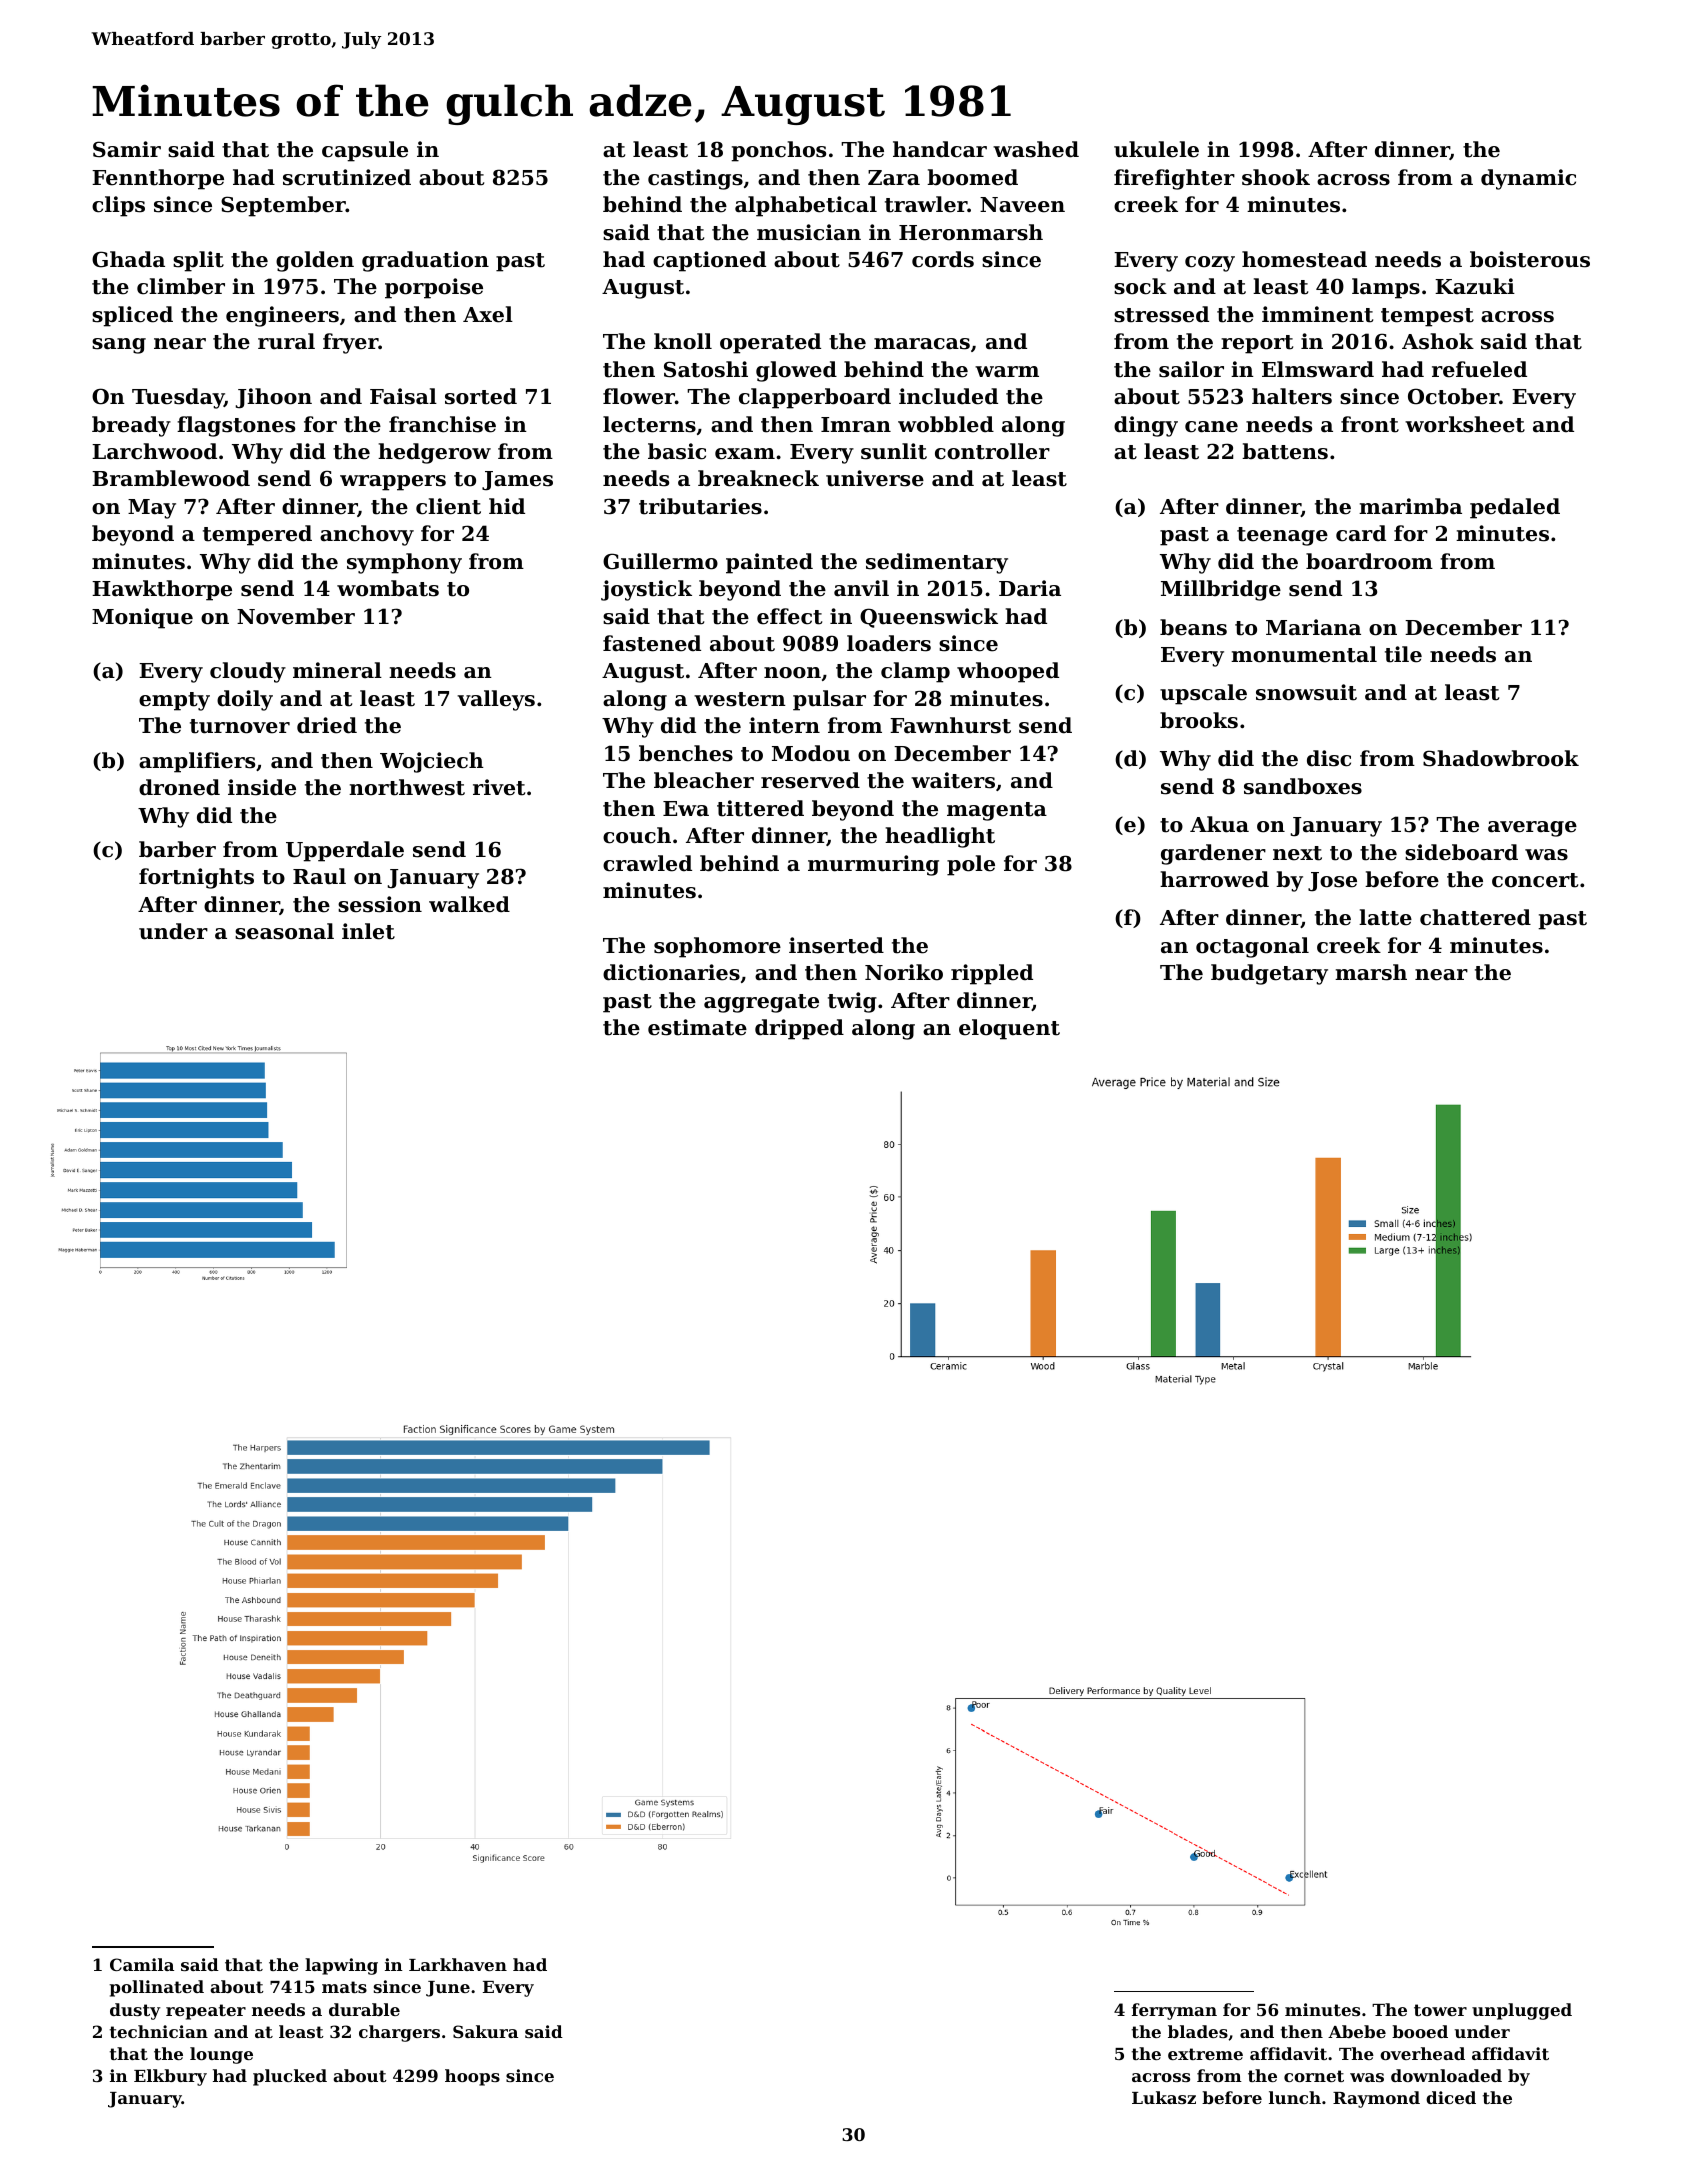  What do you see at coordinates (1009, 1029) in the screenshot?
I see `eloquent` at bounding box center [1009, 1029].
